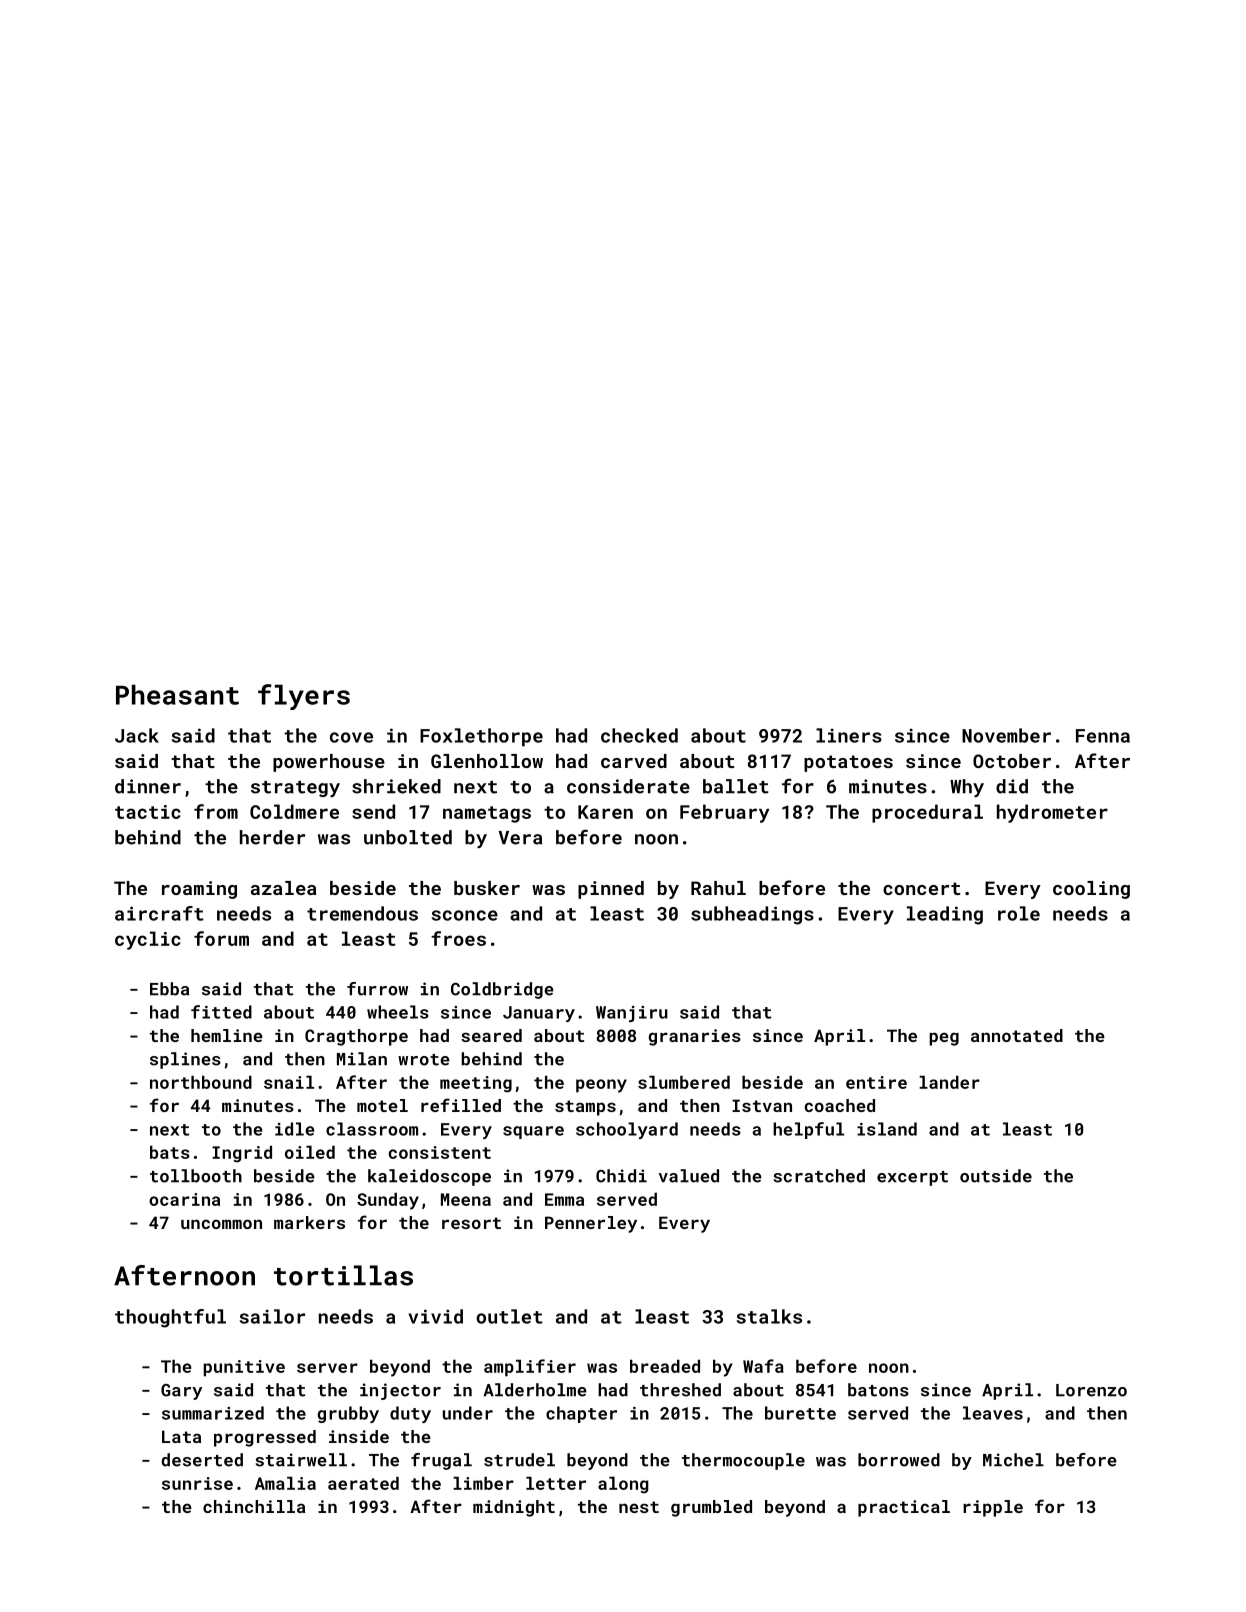 The width and height of the page is (1246, 1612). Describe the element at coordinates (996, 1176) in the page. I see `outside` at that location.
